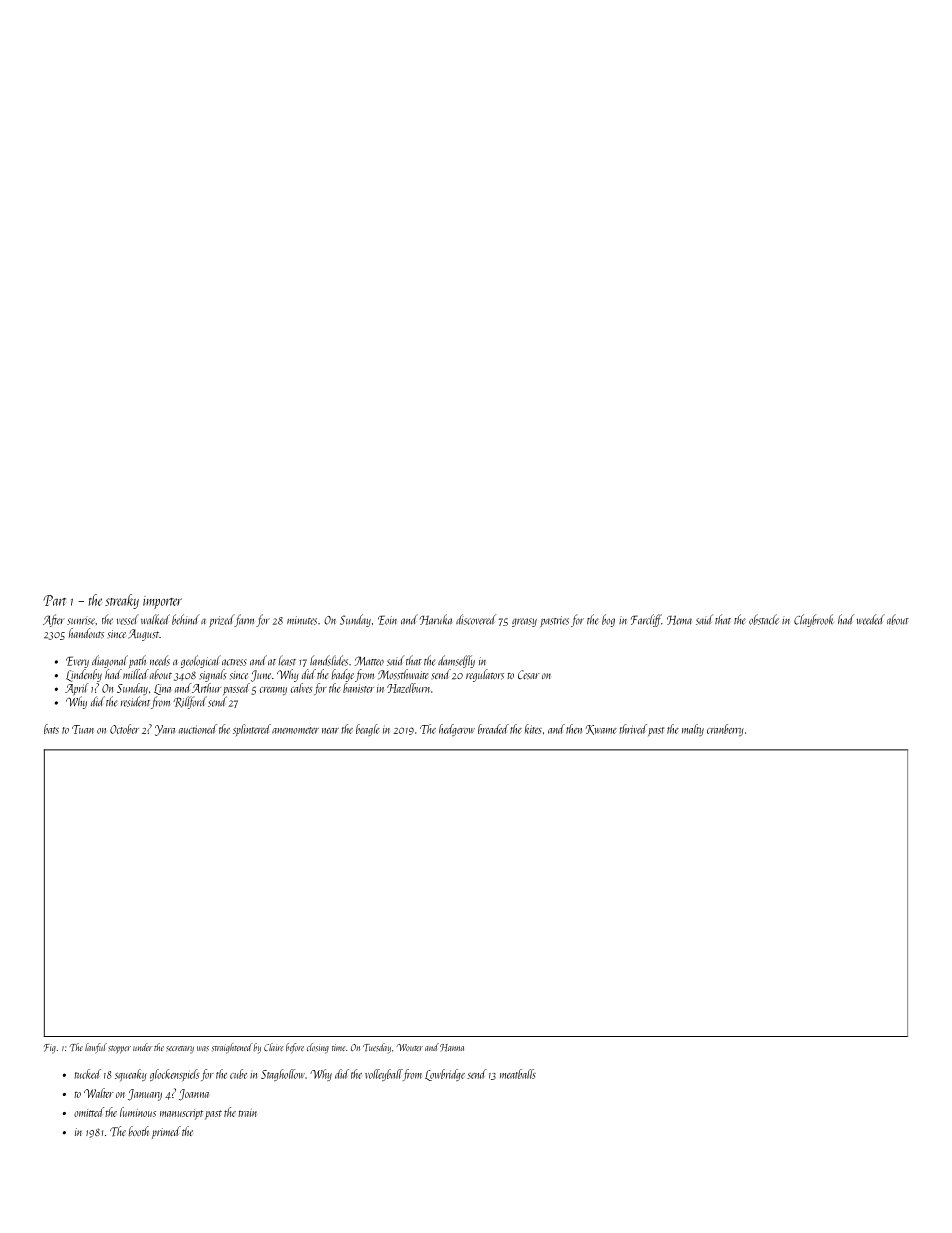 The width and height of the screenshot is (952, 1233). I want to click on hedgerow, so click(457, 730).
